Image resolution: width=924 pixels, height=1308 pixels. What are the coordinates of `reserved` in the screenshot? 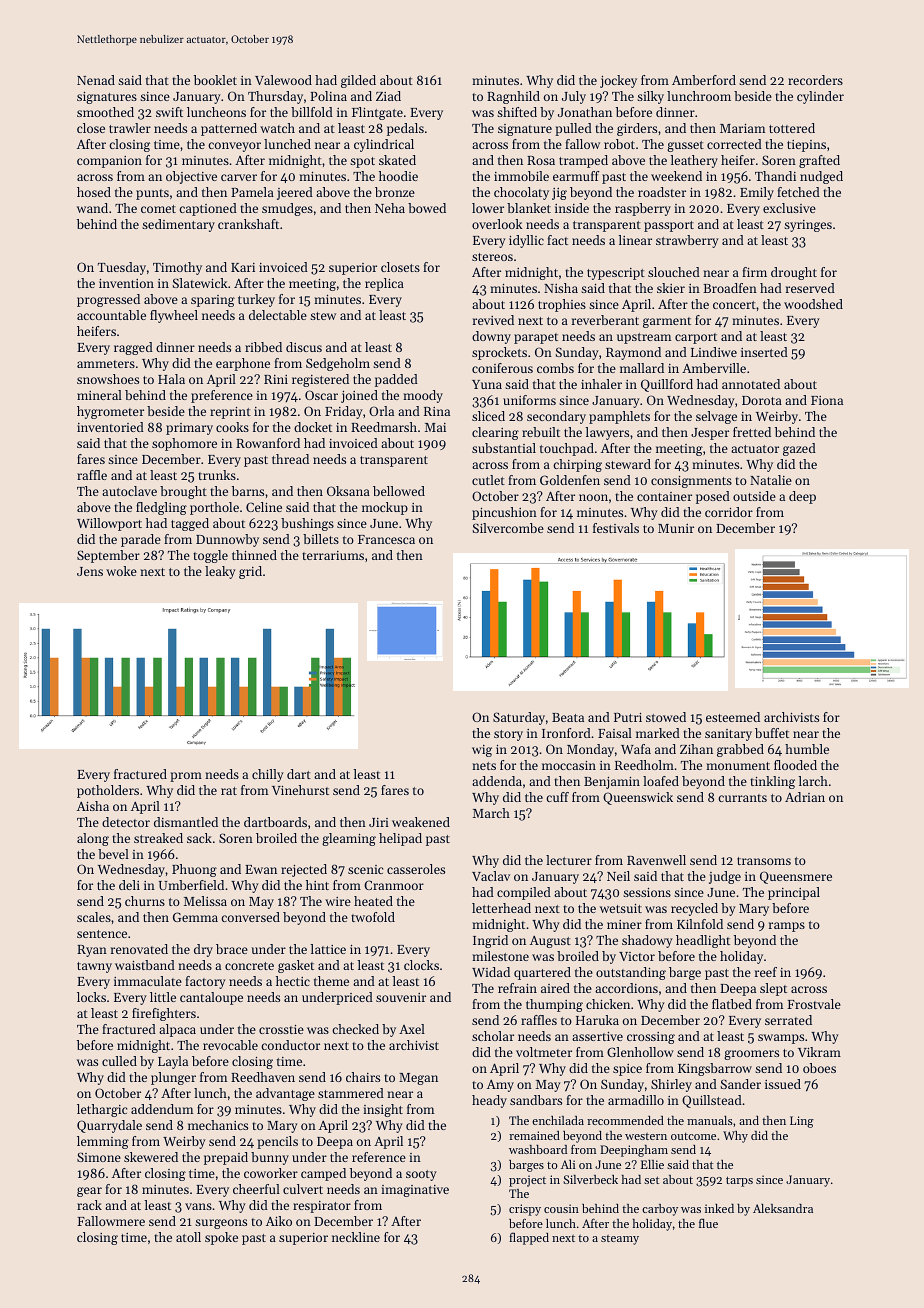 It's located at (810, 288).
